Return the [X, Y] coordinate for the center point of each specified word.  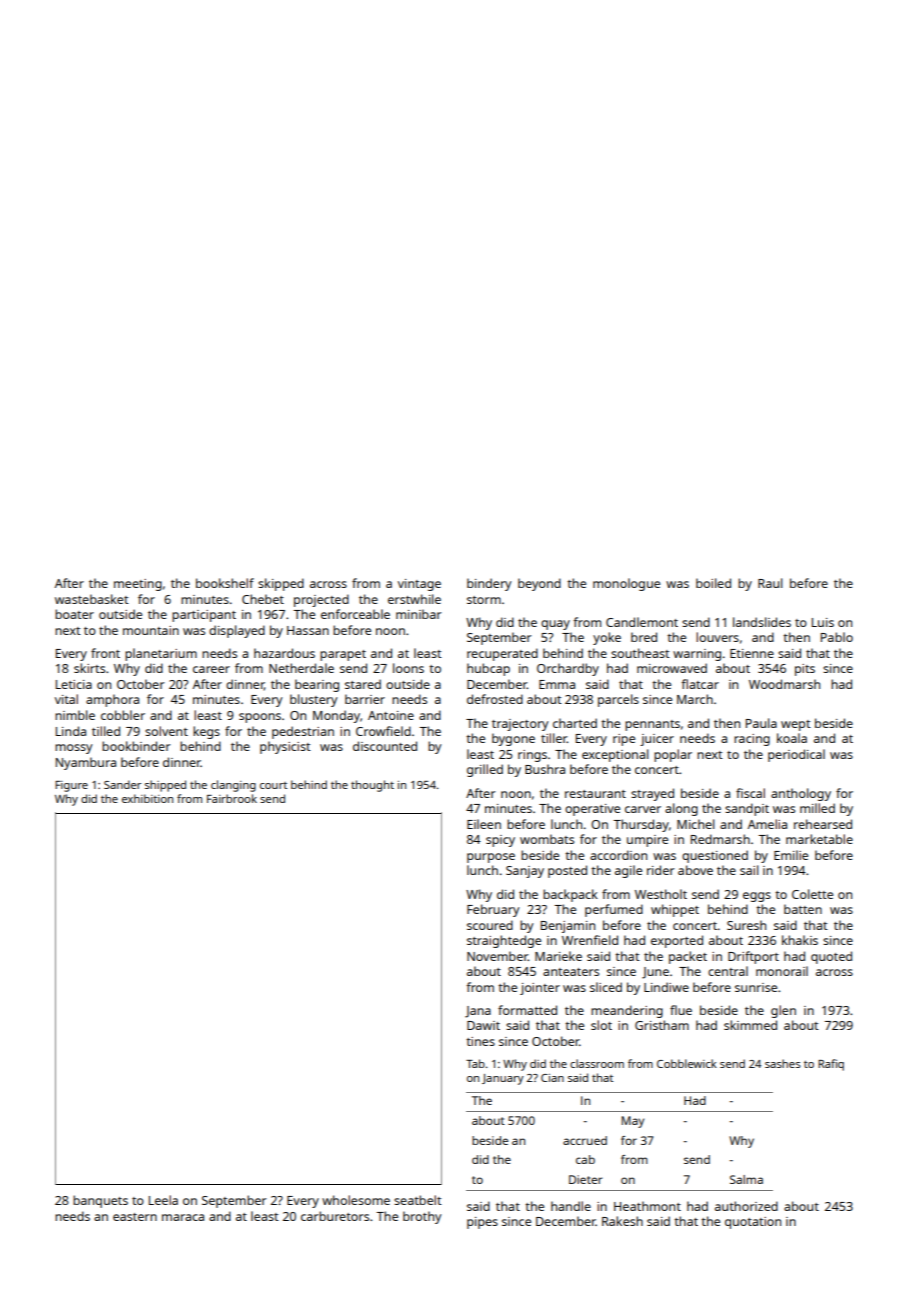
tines [480, 1041]
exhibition [147, 798]
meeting [138, 585]
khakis [800, 940]
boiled [713, 583]
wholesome [356, 1200]
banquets [100, 1201]
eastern [135, 1217]
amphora [112, 700]
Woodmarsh [784, 684]
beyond [539, 584]
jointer [540, 989]
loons [408, 668]
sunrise [756, 987]
